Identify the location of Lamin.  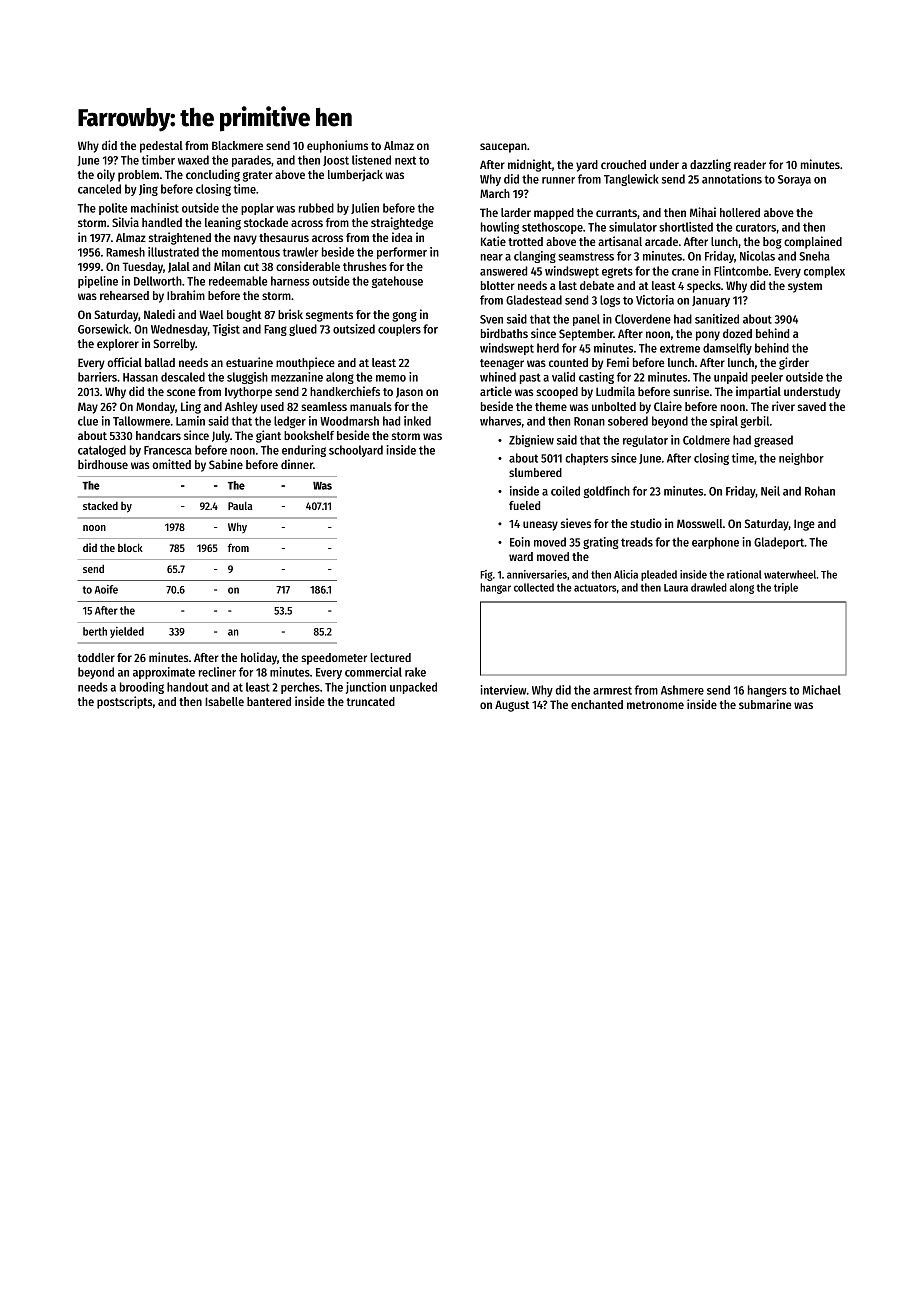
(190, 421).
